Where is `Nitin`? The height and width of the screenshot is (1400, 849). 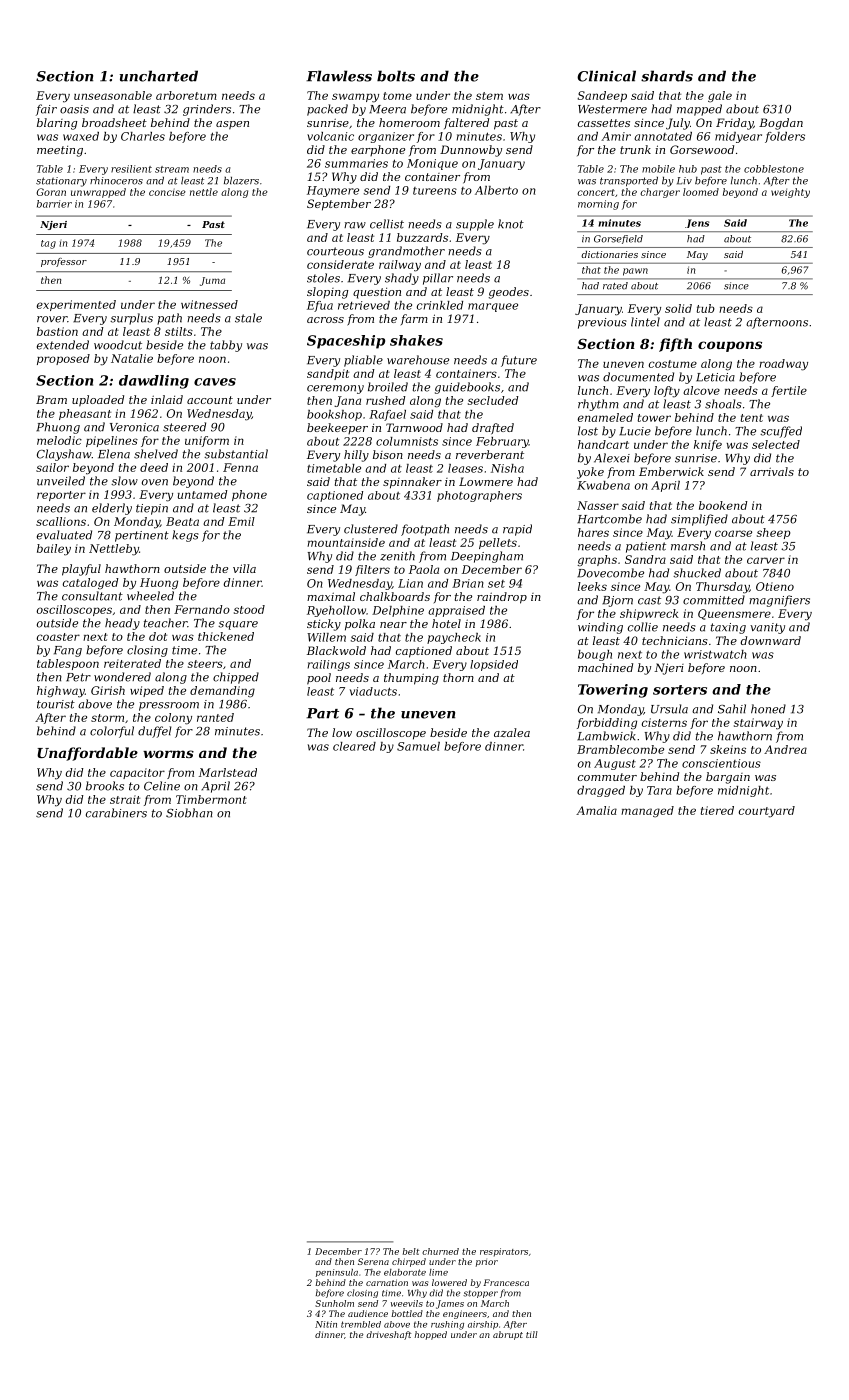
Nitin is located at coordinates (326, 1324).
